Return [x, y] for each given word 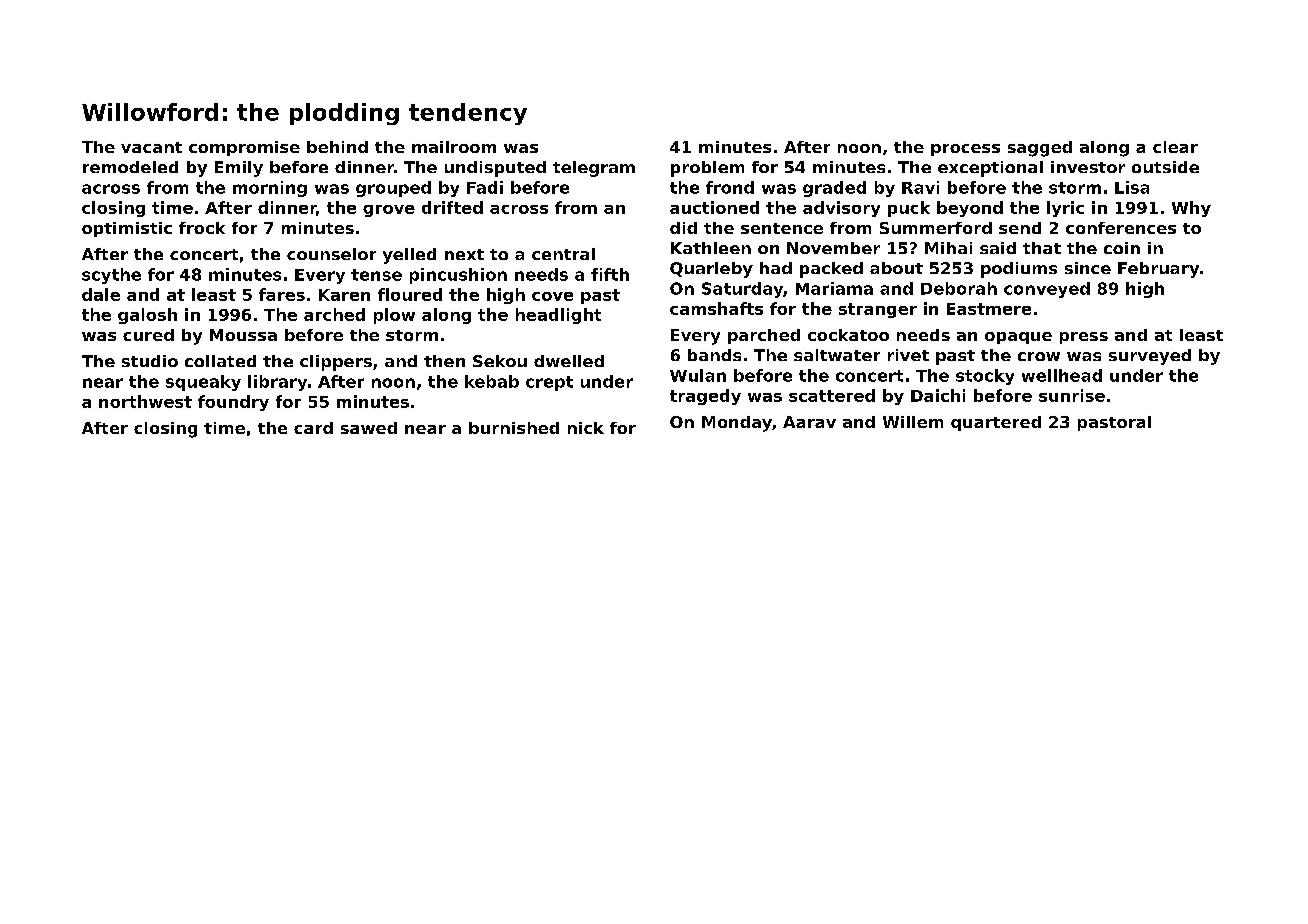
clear [1175, 147]
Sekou [500, 361]
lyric [1065, 209]
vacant [151, 147]
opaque [1018, 338]
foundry [233, 403]
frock [202, 228]
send [1020, 228]
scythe [111, 276]
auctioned [714, 207]
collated [220, 361]
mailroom [454, 147]
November [833, 248]
